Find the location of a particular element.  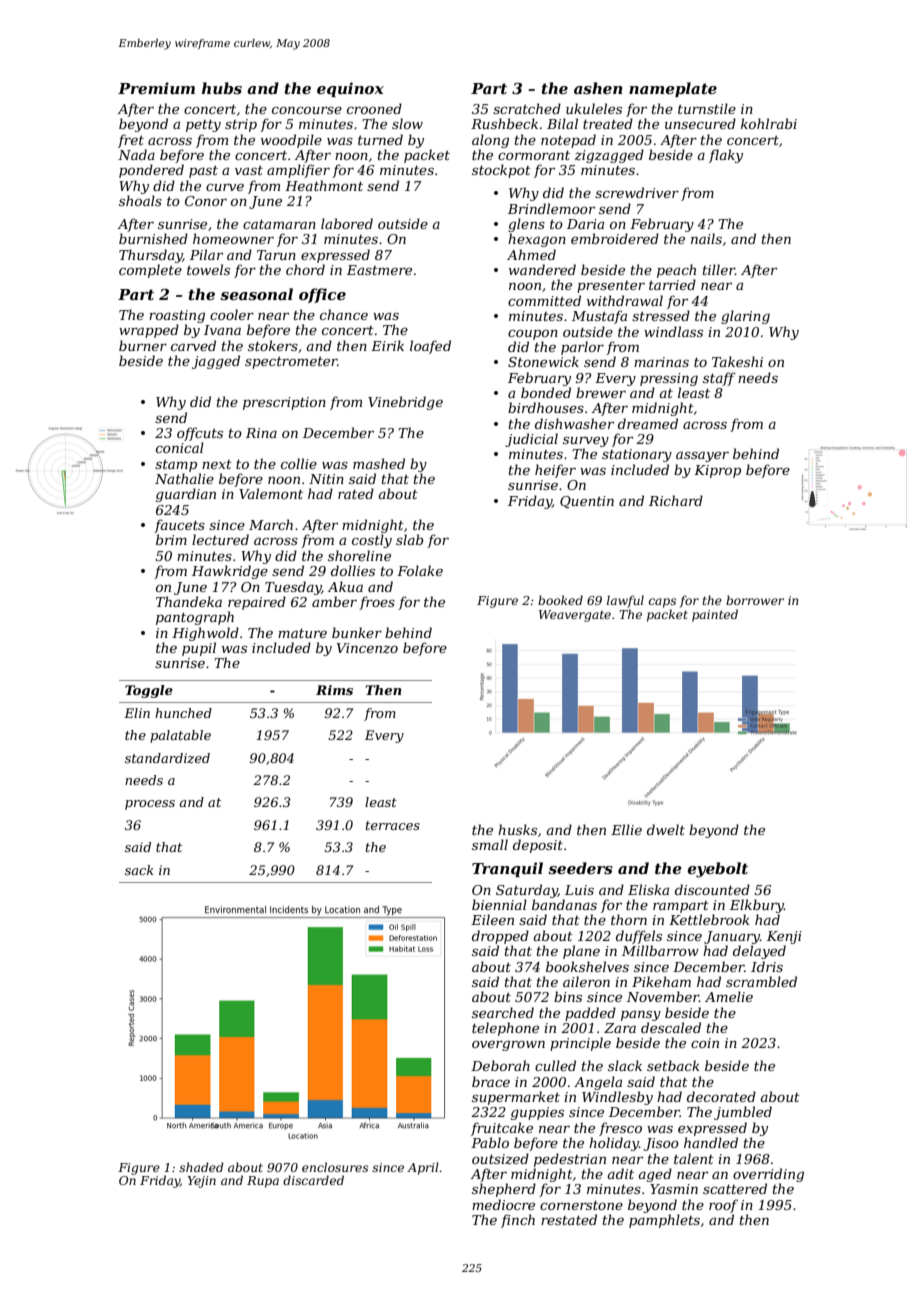

Kiprop is located at coordinates (717, 471).
